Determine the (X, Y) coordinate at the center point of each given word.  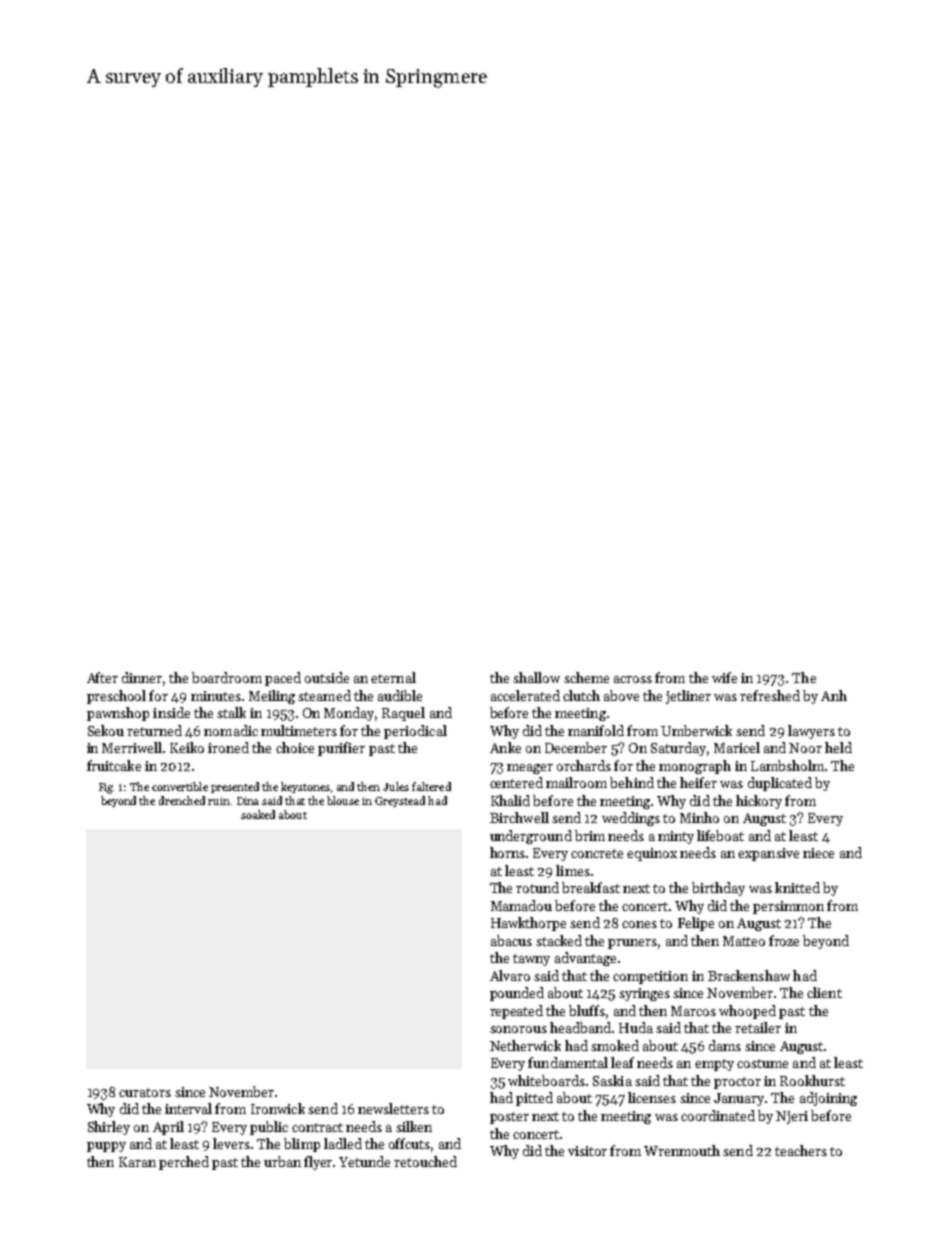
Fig (106, 788)
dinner (142, 677)
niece (818, 853)
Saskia (612, 1080)
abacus (511, 940)
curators (145, 1092)
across (633, 679)
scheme (586, 677)
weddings (631, 819)
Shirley (109, 1128)
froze (784, 940)
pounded (517, 994)
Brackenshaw (749, 975)
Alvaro (510, 975)
